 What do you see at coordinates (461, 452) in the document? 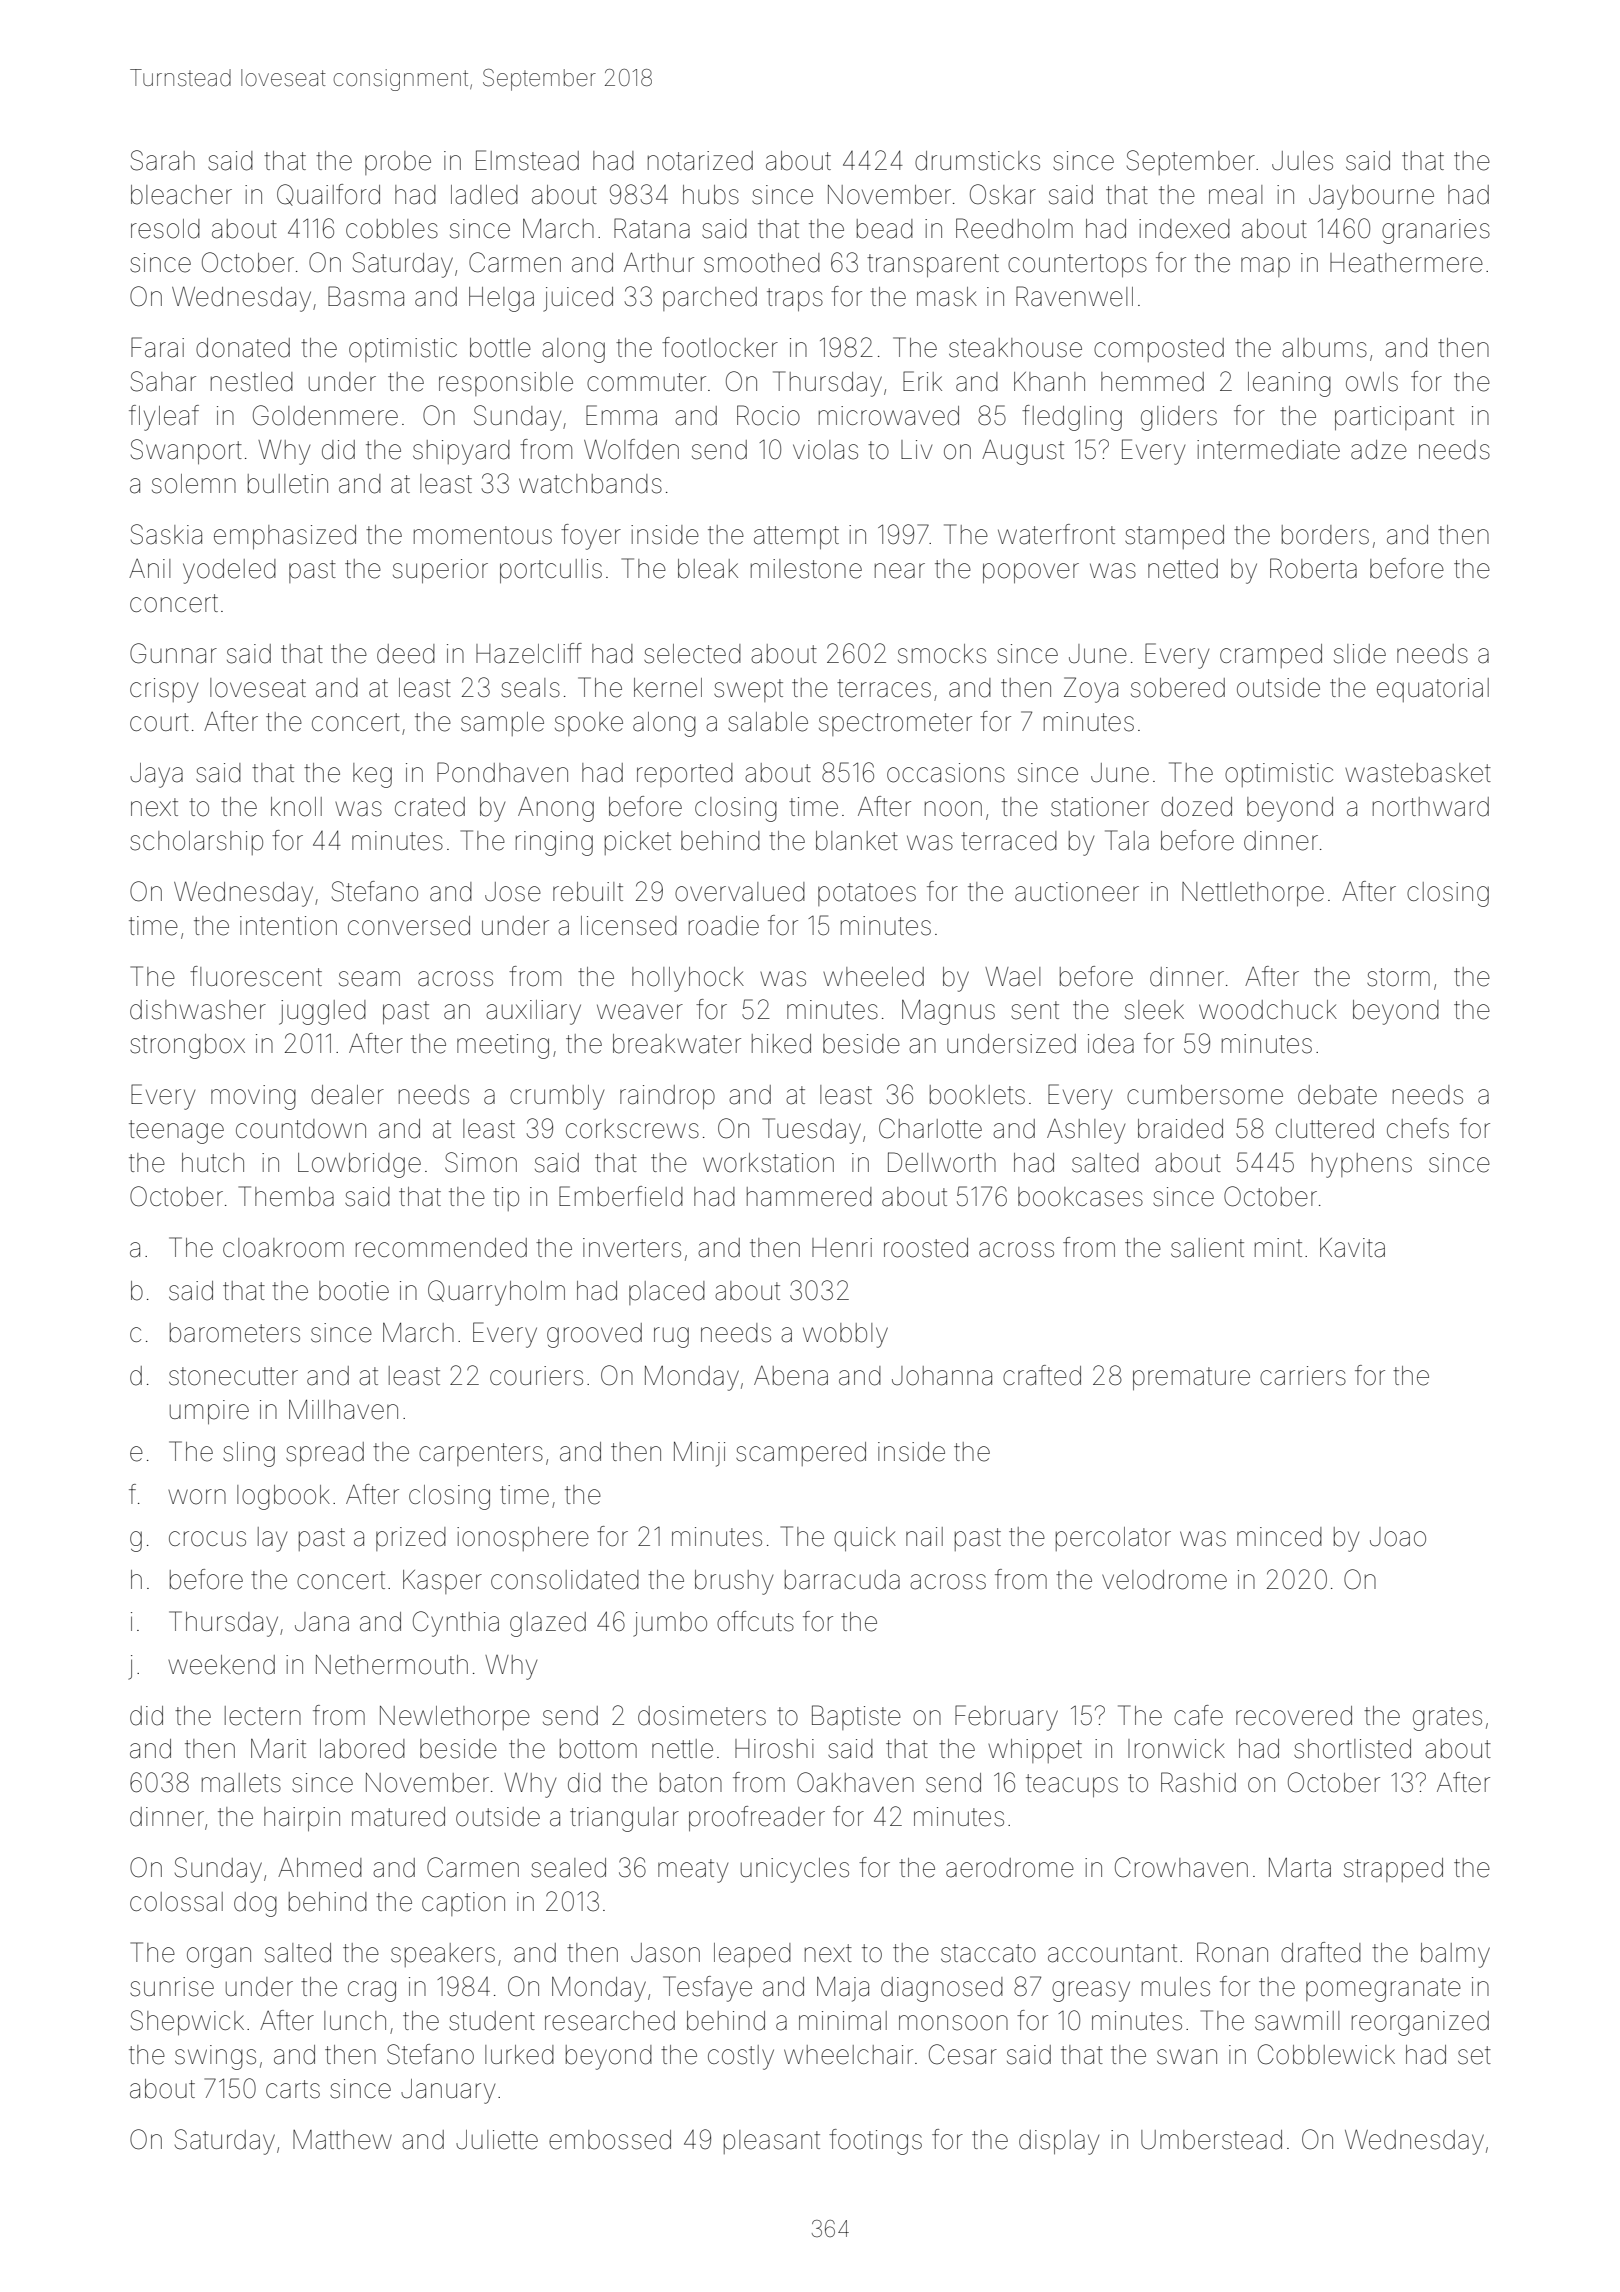
I see `shipyard` at bounding box center [461, 452].
